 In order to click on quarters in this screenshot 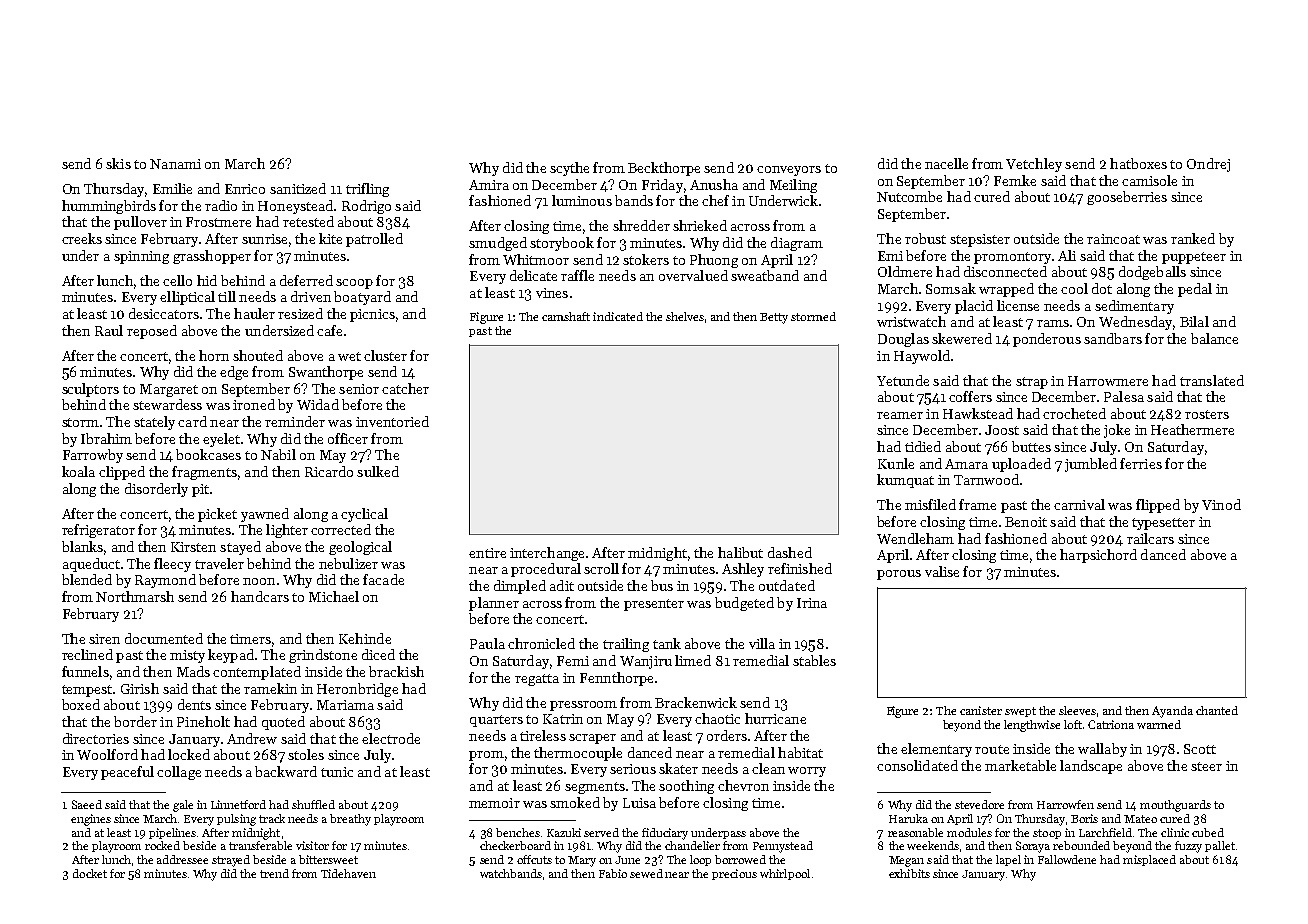, I will do `click(496, 721)`.
